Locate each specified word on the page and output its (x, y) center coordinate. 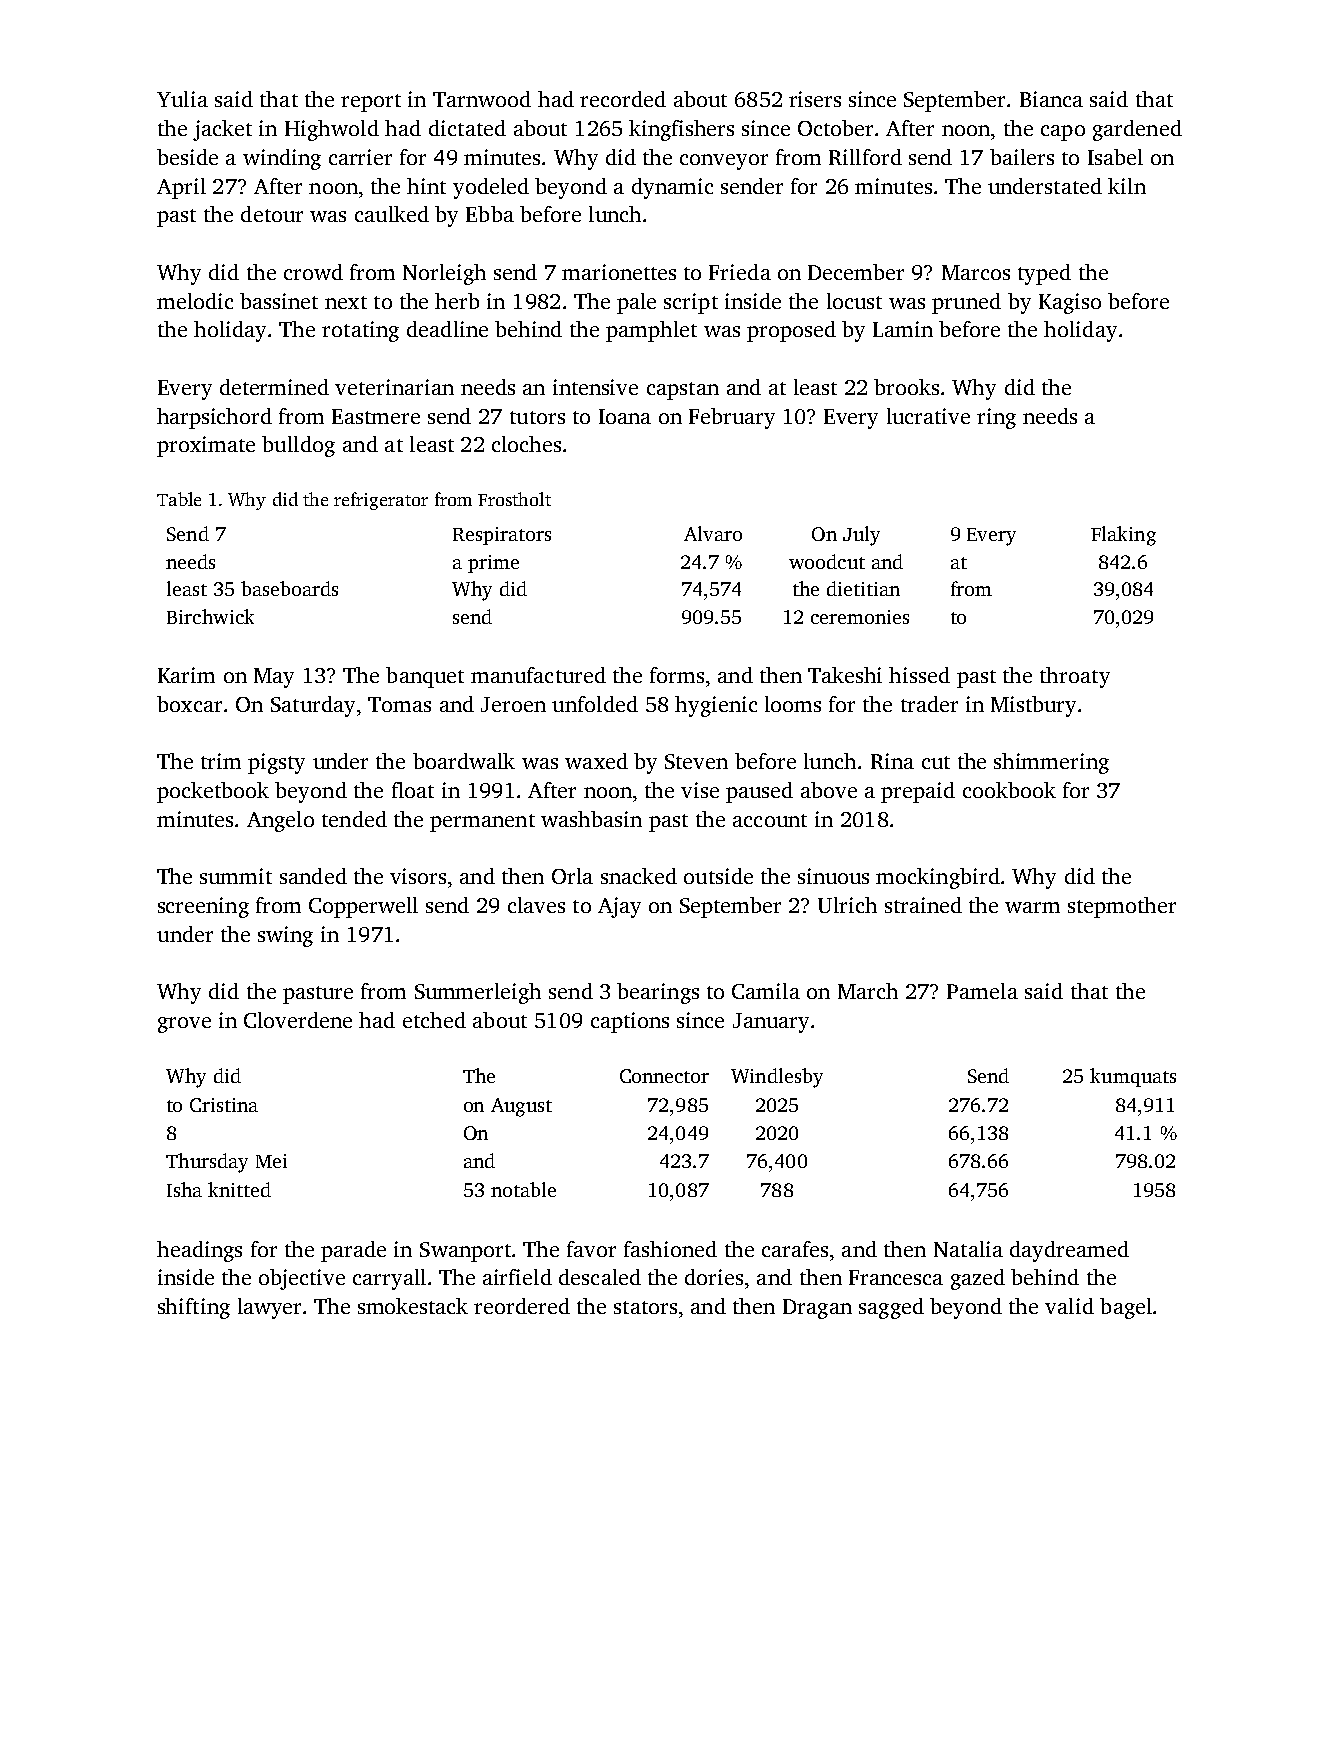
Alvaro (713, 533)
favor (591, 1249)
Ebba (490, 214)
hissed (919, 675)
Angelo (280, 821)
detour (272, 214)
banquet (425, 677)
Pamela (982, 991)
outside (718, 876)
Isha (184, 1189)
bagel (1126, 1308)
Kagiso (1070, 303)
